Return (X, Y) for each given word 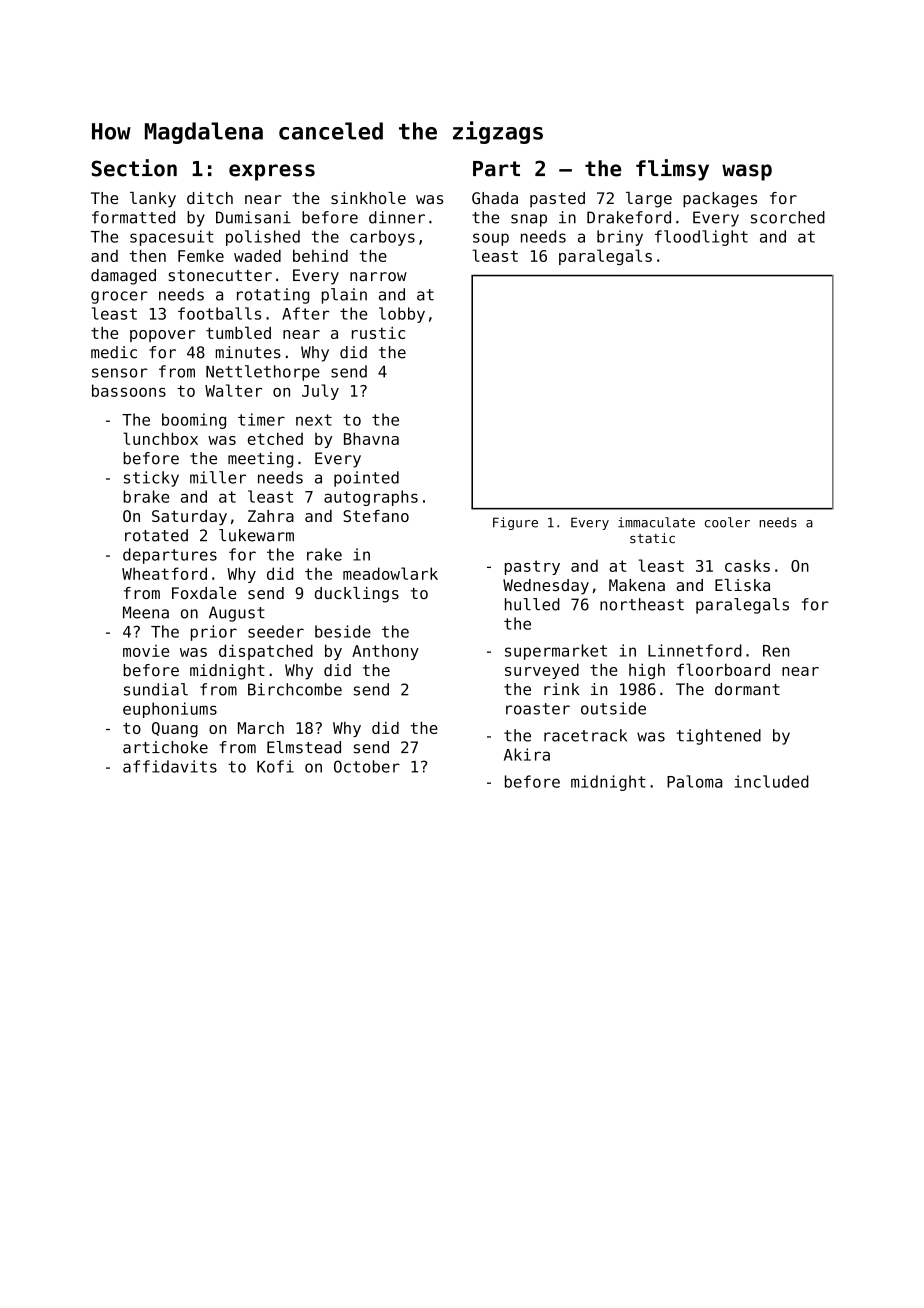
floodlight (701, 238)
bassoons (129, 390)
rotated (156, 535)
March (261, 728)
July (320, 392)
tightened (719, 737)
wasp (747, 172)
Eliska (742, 585)
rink (562, 689)
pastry (532, 567)
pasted (557, 200)
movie (146, 651)
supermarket (556, 652)
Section (134, 168)
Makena (637, 585)
